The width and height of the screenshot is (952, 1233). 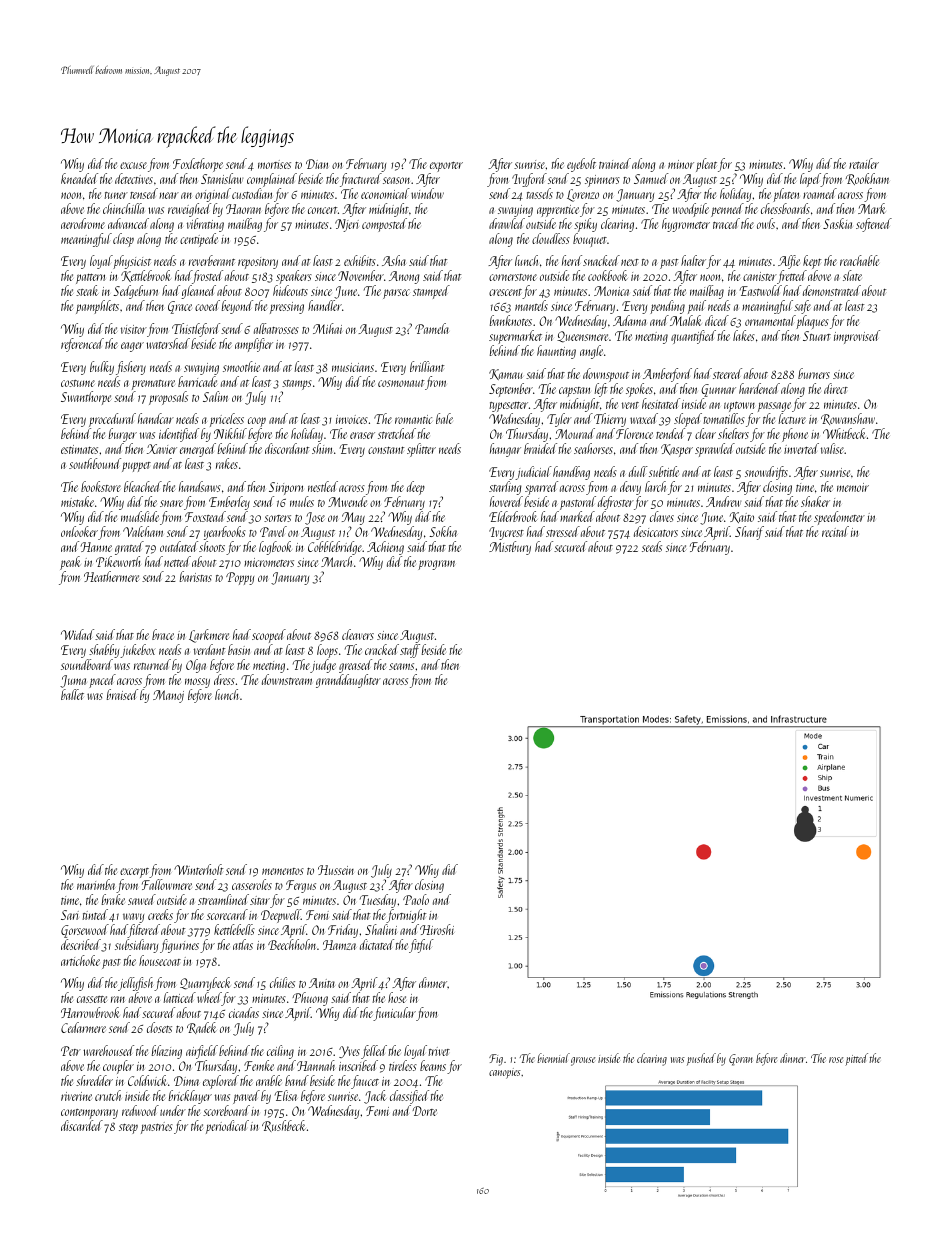 What do you see at coordinates (198, 869) in the screenshot?
I see `Winterholt` at bounding box center [198, 869].
